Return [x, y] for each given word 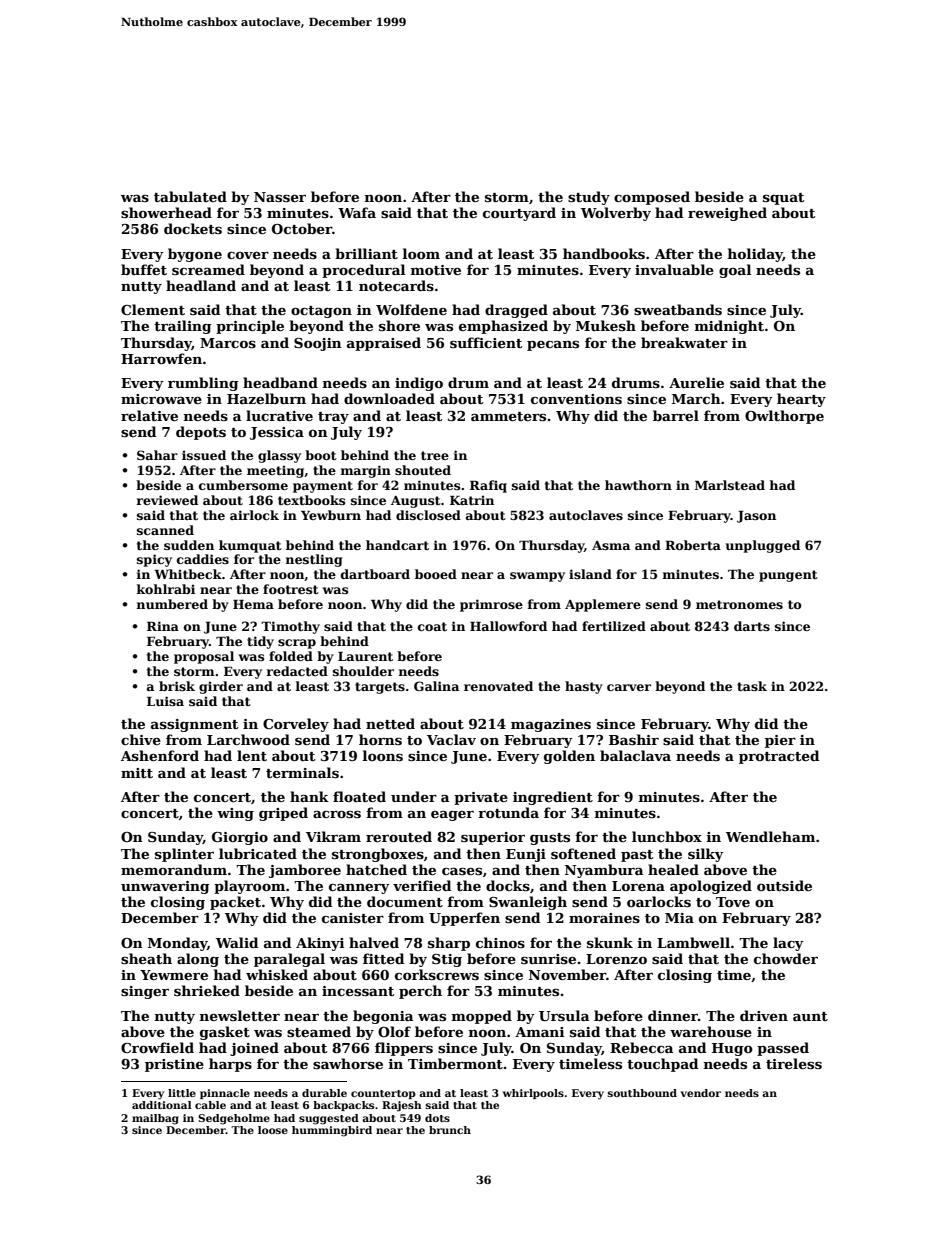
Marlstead [730, 485]
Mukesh [606, 325]
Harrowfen [161, 358]
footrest [291, 589]
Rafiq [488, 486]
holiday [755, 255]
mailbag [155, 1119]
